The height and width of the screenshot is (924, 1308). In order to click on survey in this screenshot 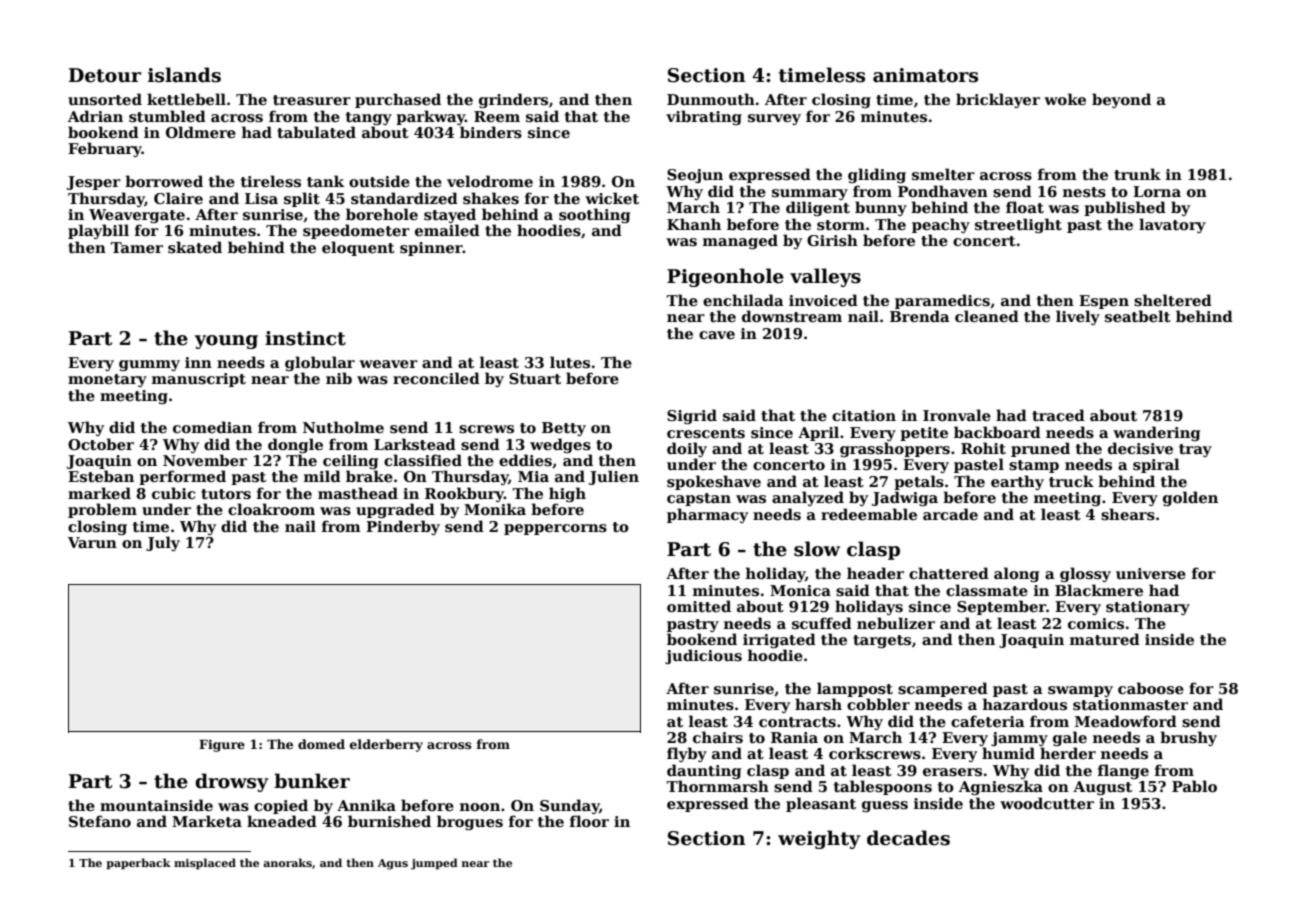, I will do `click(774, 119)`.
